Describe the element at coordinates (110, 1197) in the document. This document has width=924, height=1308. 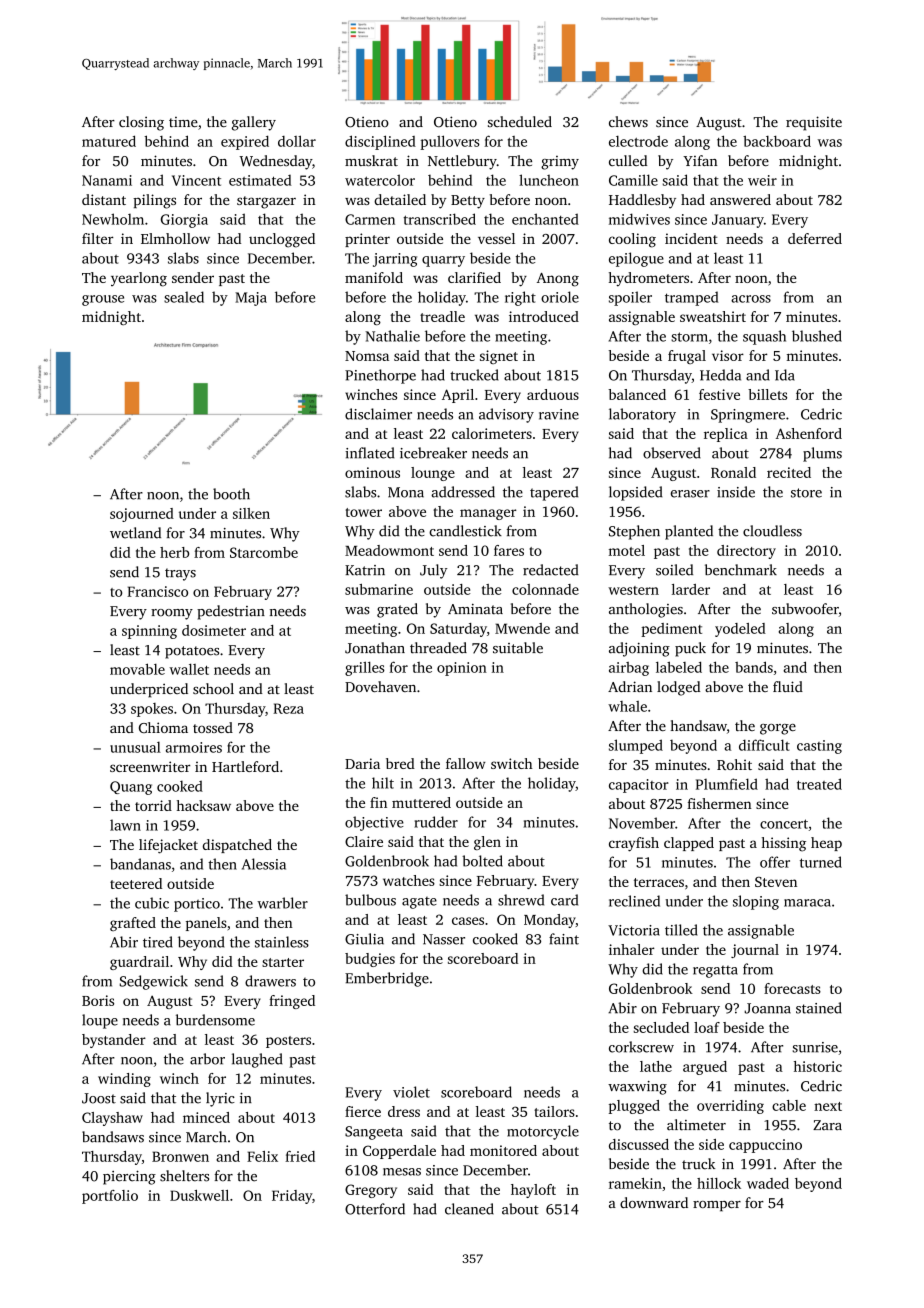
I see `portfolio` at that location.
